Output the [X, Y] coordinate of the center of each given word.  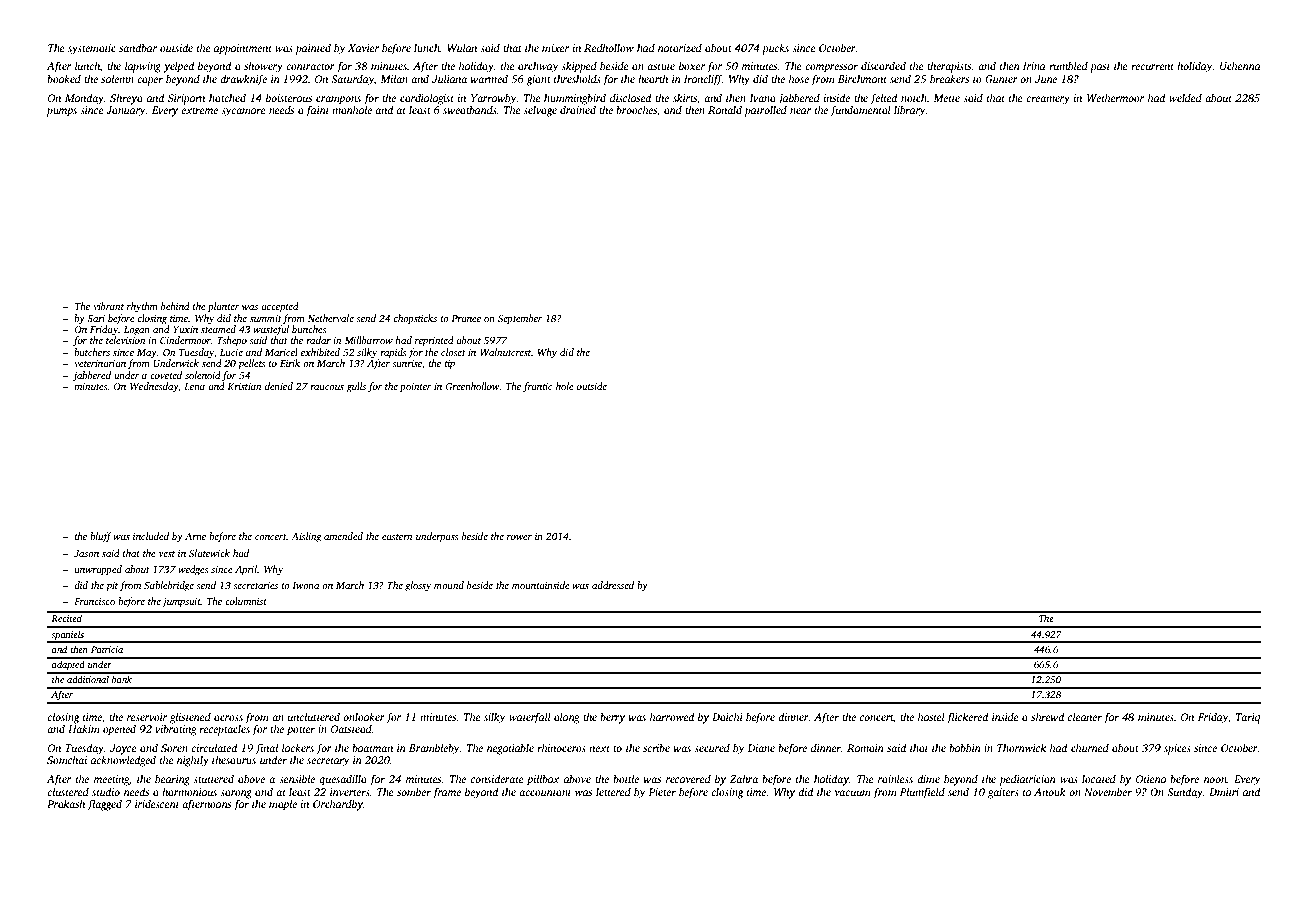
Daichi [727, 716]
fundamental [860, 111]
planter [224, 307]
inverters [350, 792]
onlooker [364, 716]
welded [1185, 97]
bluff [101, 537]
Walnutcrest [505, 352]
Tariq [1248, 718]
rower [519, 537]
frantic [537, 387]
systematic [92, 49]
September [520, 319]
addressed [613, 585]
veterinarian [100, 363]
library [910, 111]
